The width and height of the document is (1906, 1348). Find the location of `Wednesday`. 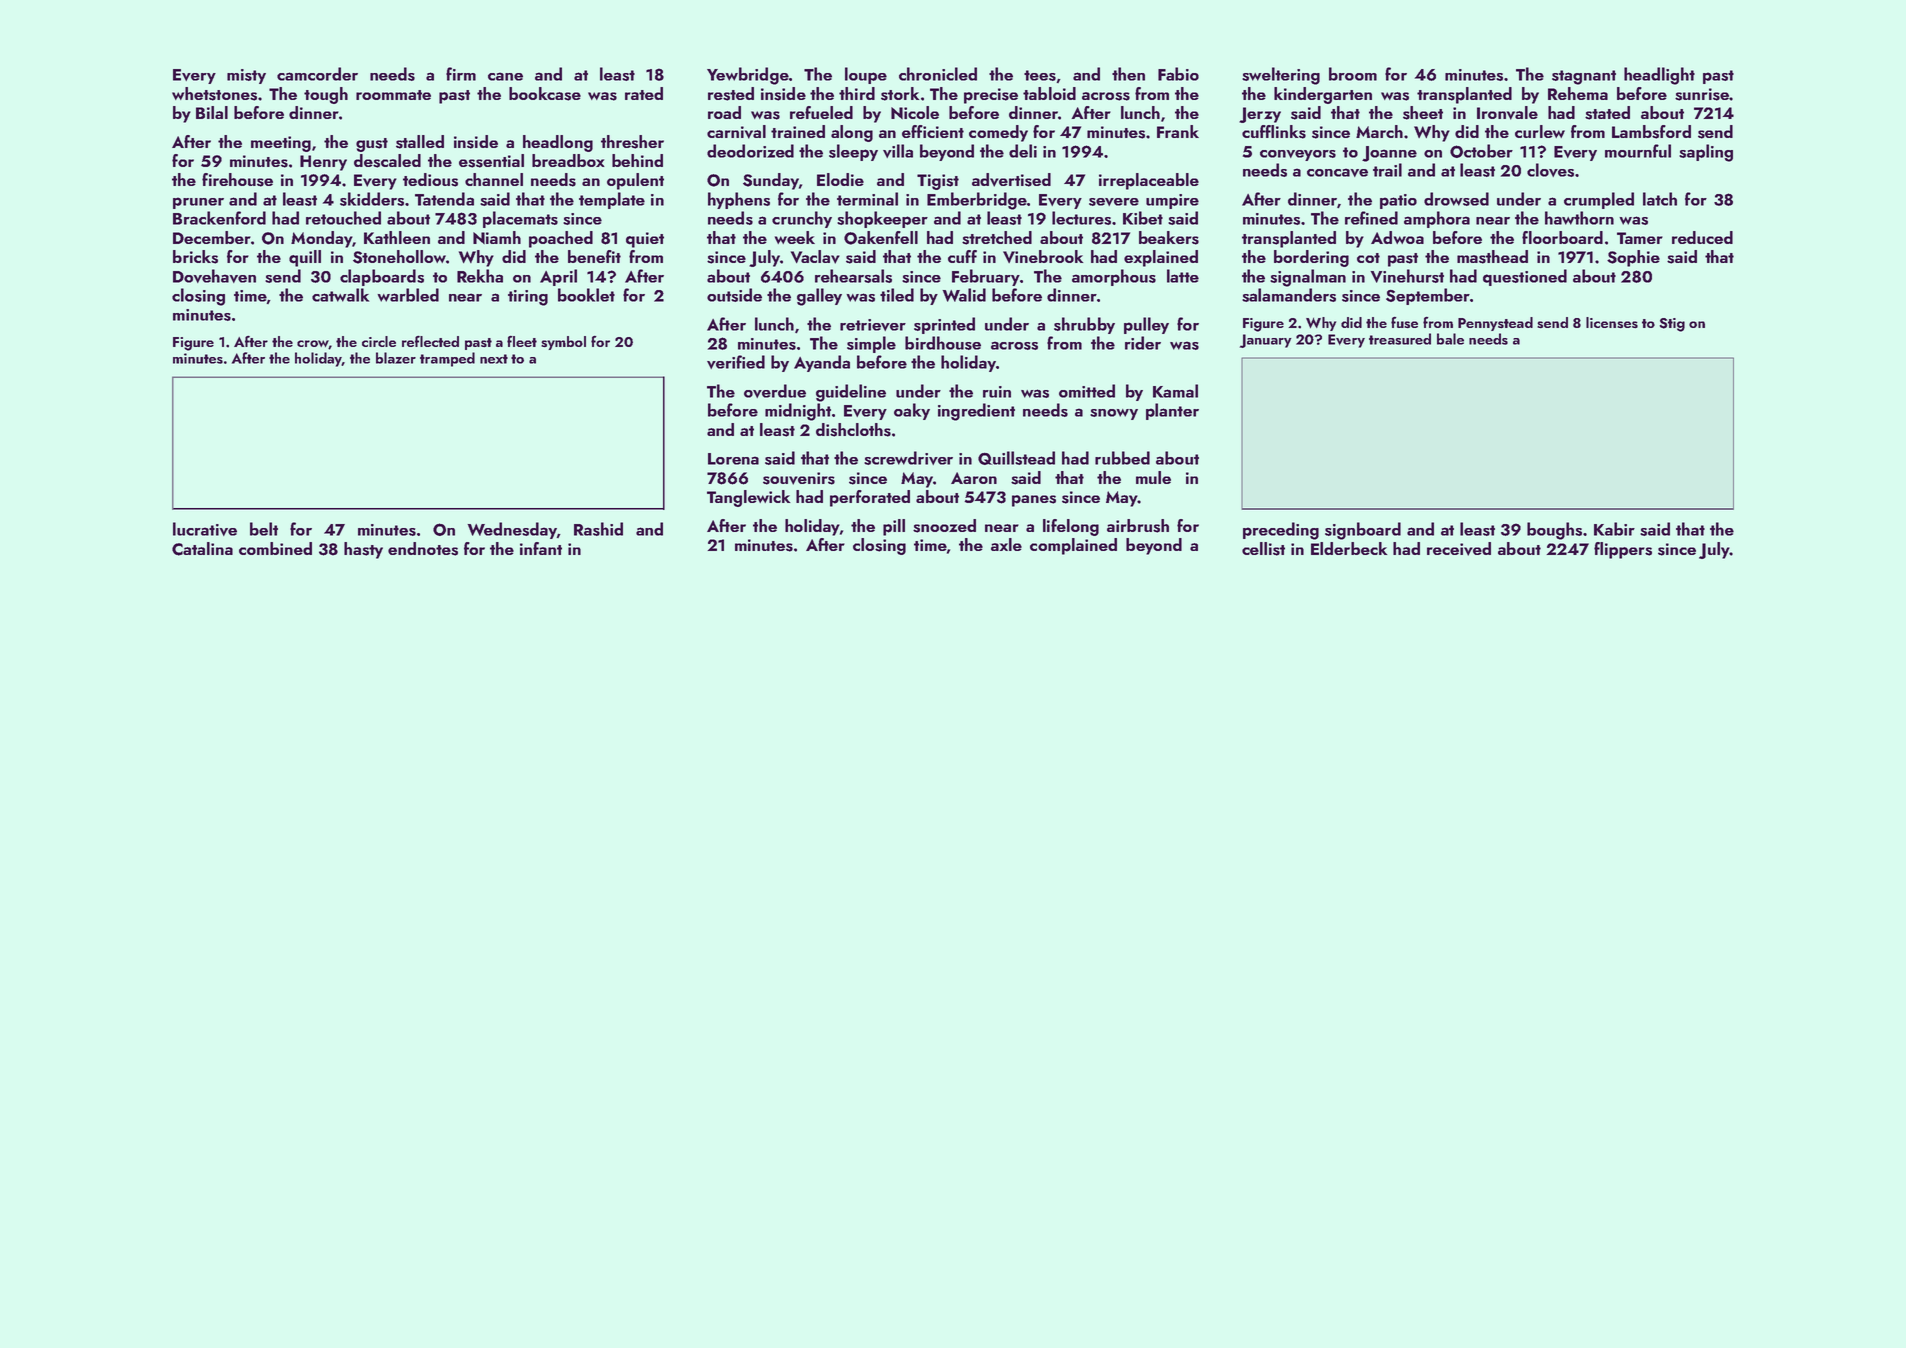

Wednesday is located at coordinates (512, 530).
